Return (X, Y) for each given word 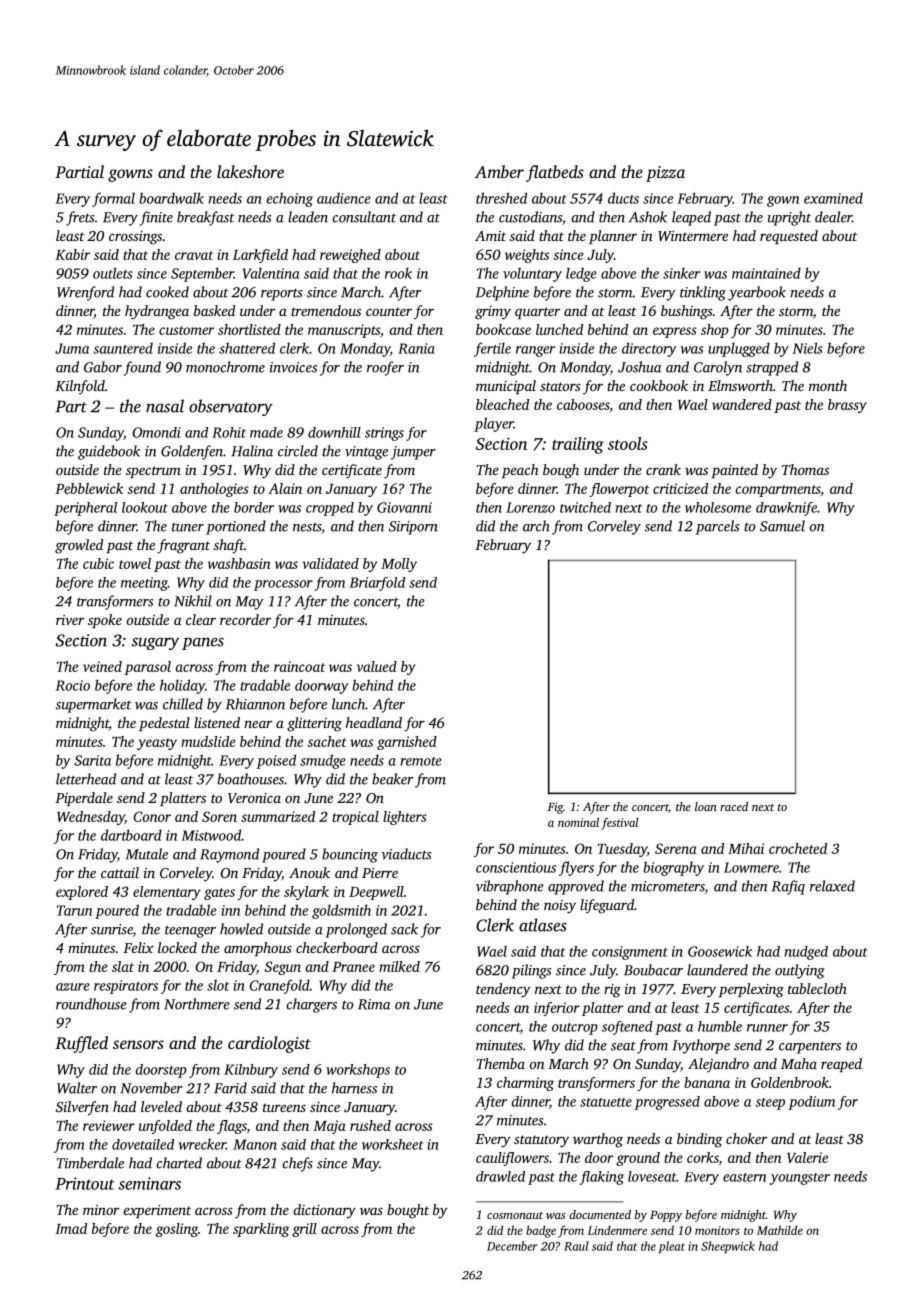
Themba (501, 1063)
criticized (680, 488)
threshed (501, 198)
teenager (190, 931)
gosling (177, 1230)
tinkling (703, 293)
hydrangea (157, 312)
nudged (806, 953)
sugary (155, 644)
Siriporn (413, 528)
